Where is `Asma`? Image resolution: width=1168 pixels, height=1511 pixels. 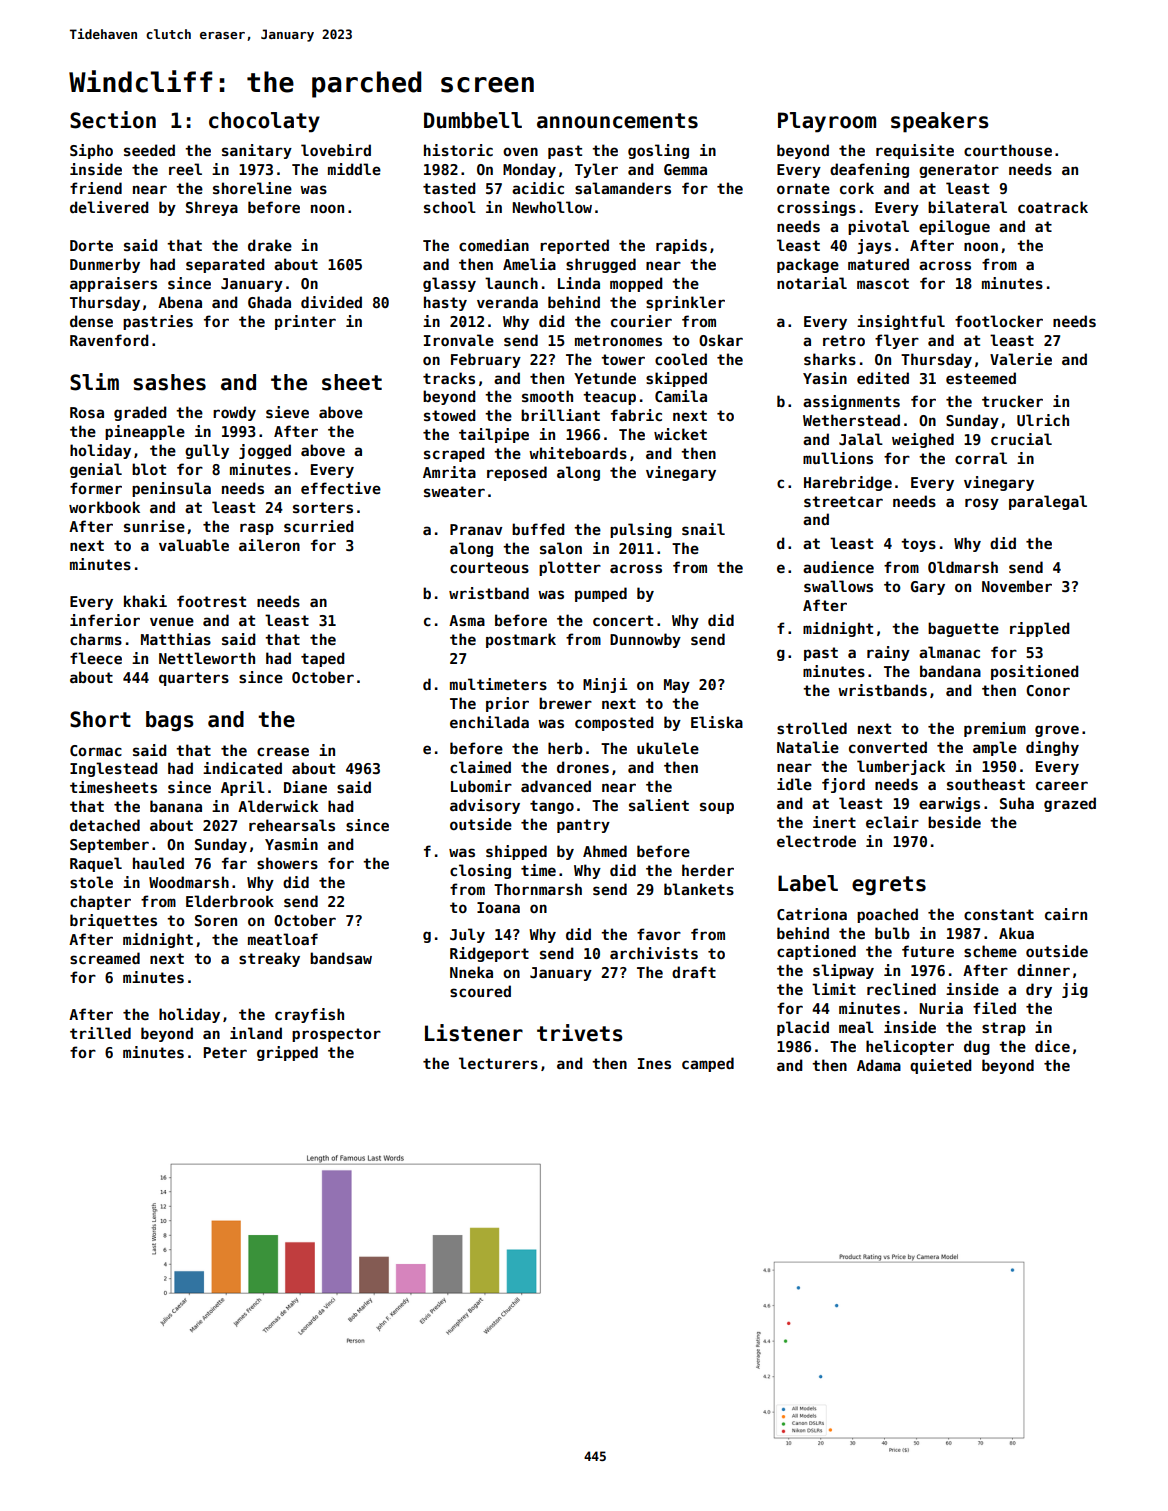
Asma is located at coordinates (467, 620).
